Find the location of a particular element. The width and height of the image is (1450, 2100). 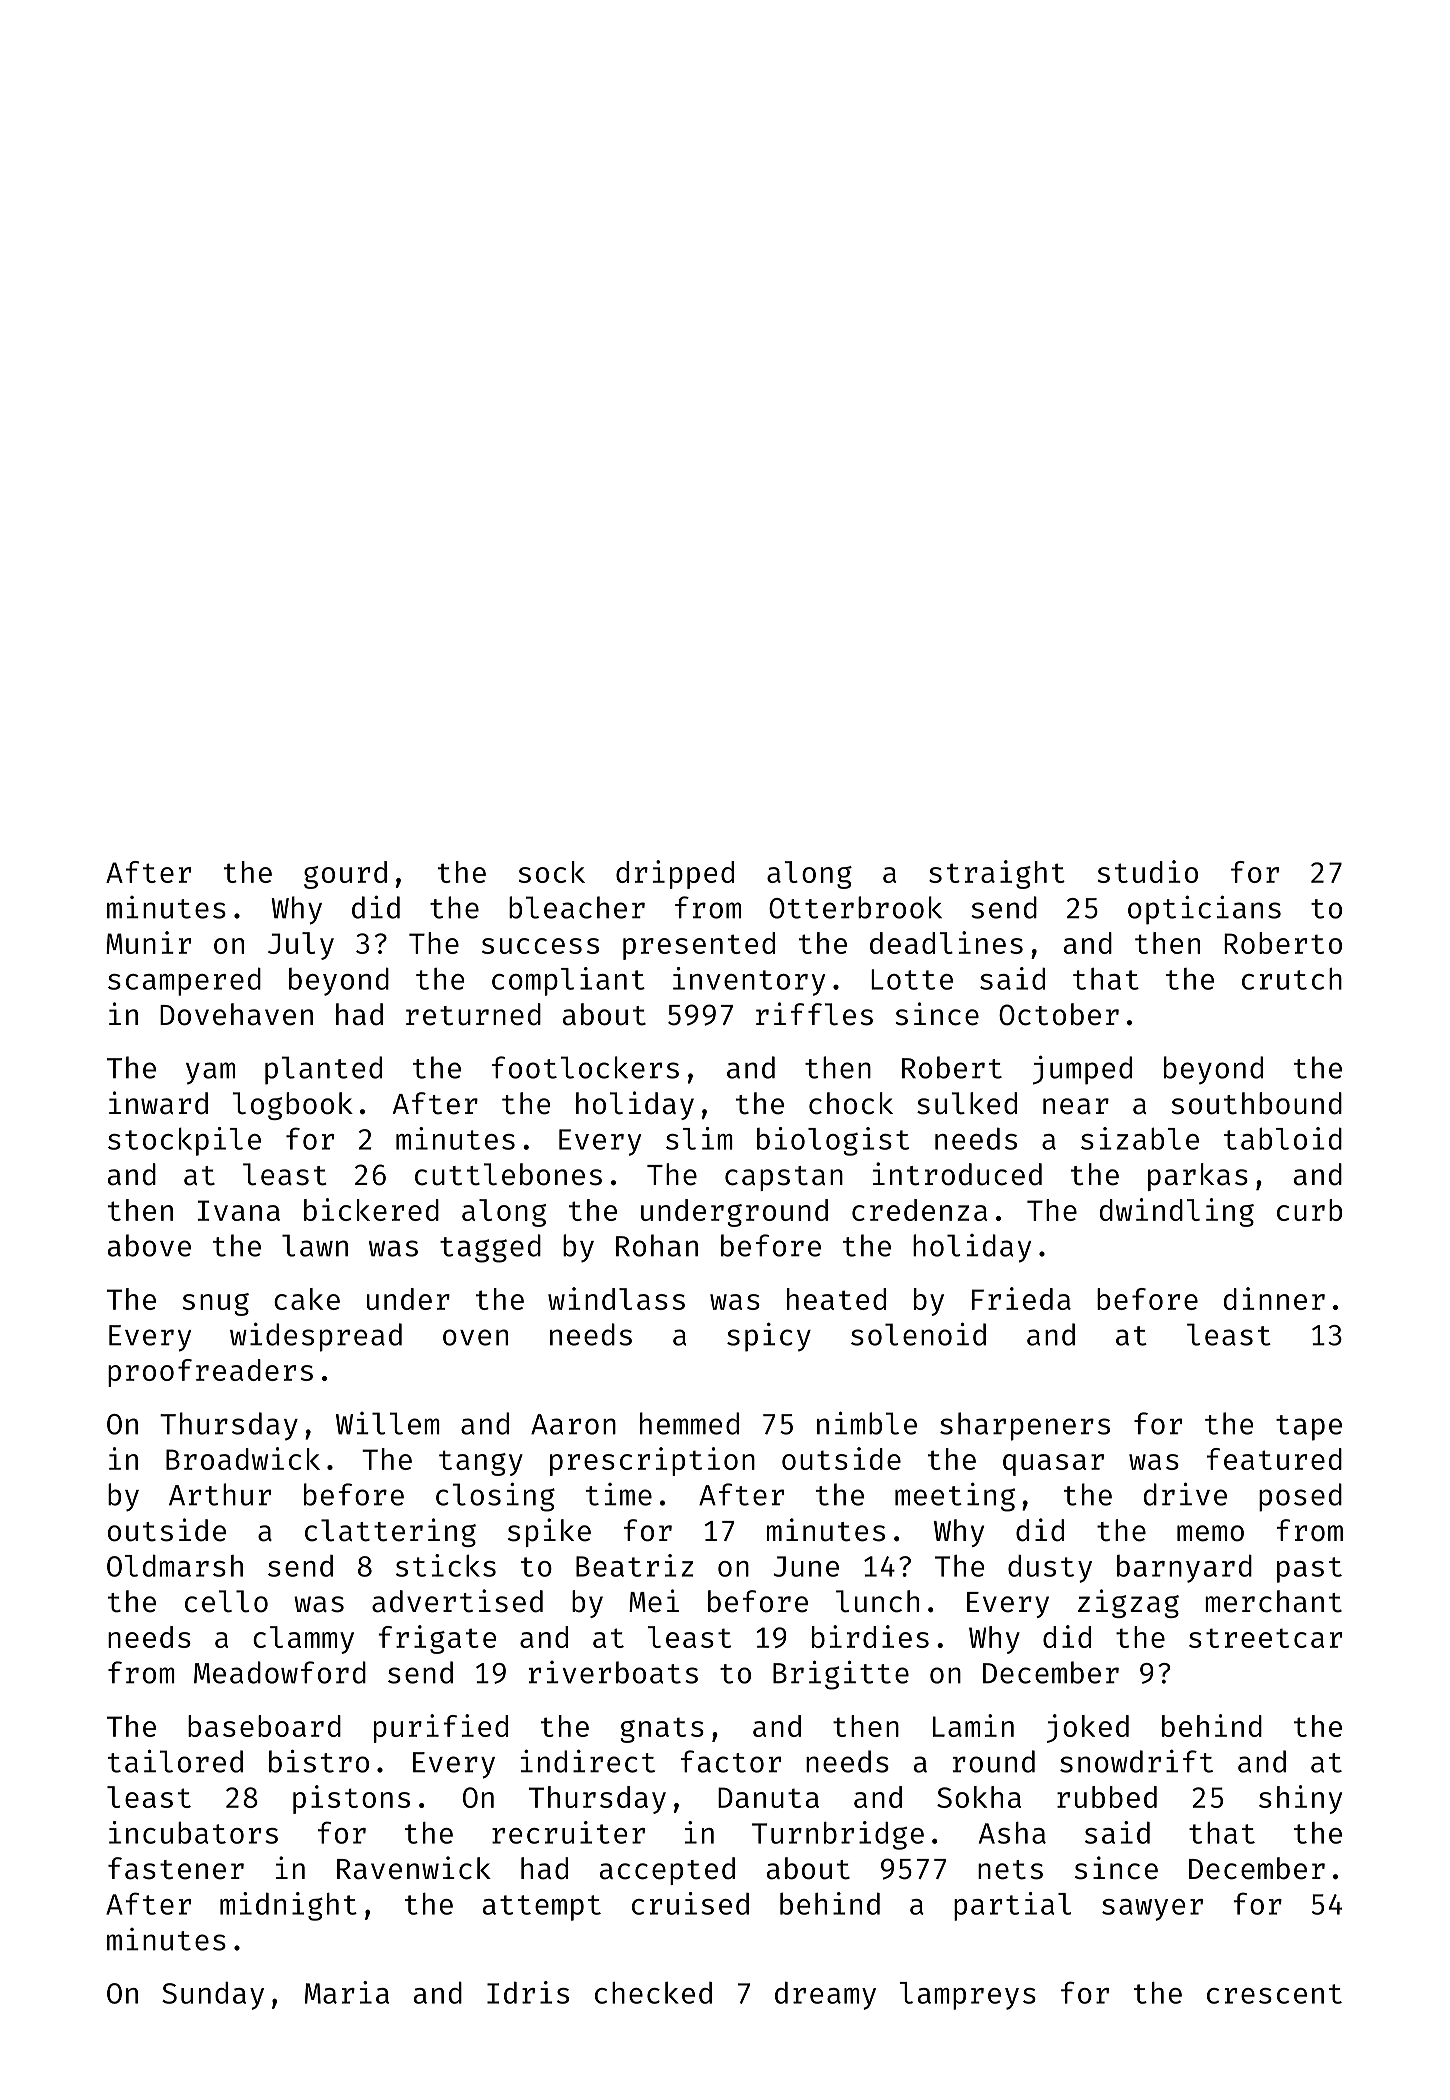

deadlines is located at coordinates (946, 942).
